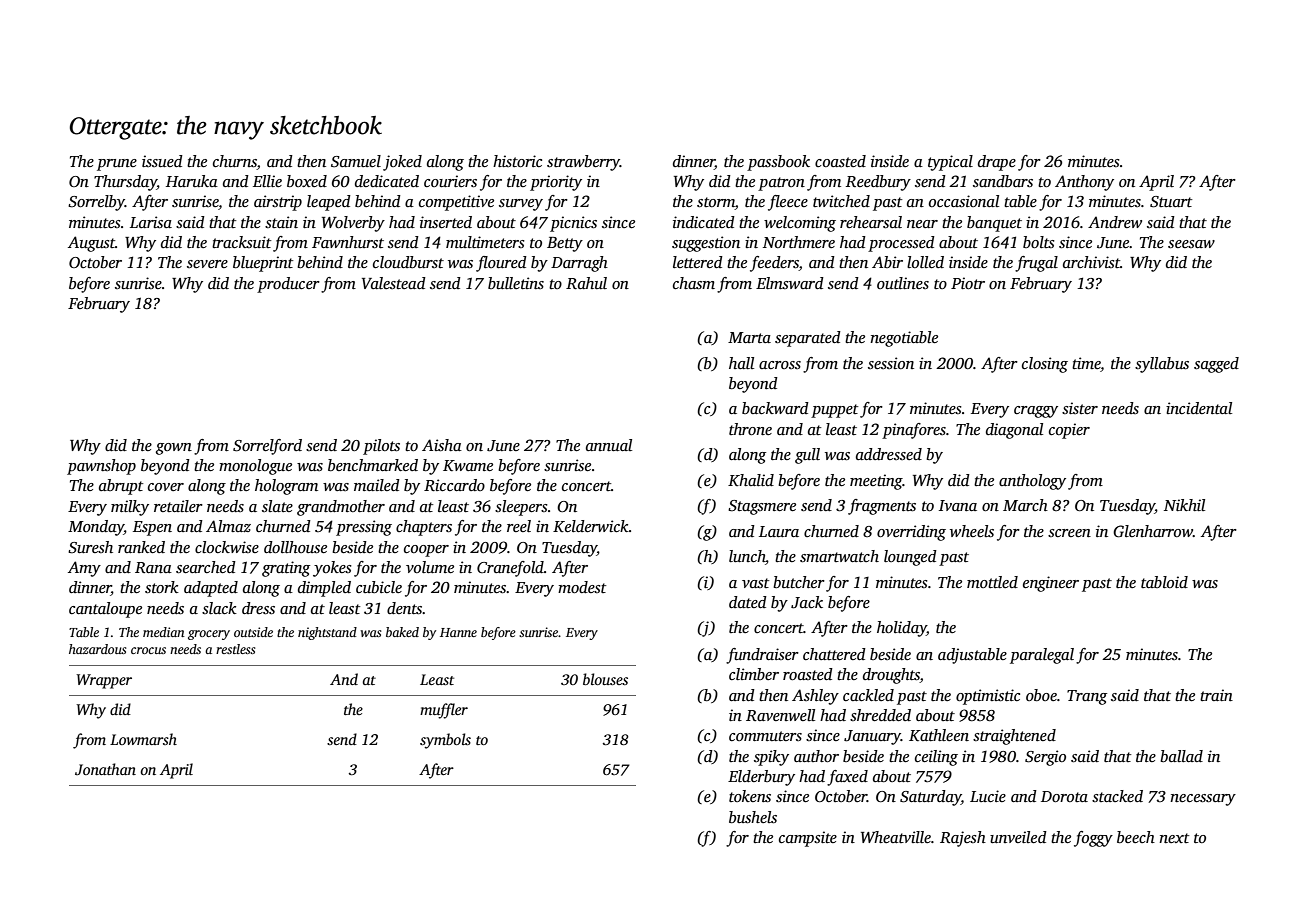 This screenshot has height=924, width=1308. I want to click on Samuel, so click(356, 161).
